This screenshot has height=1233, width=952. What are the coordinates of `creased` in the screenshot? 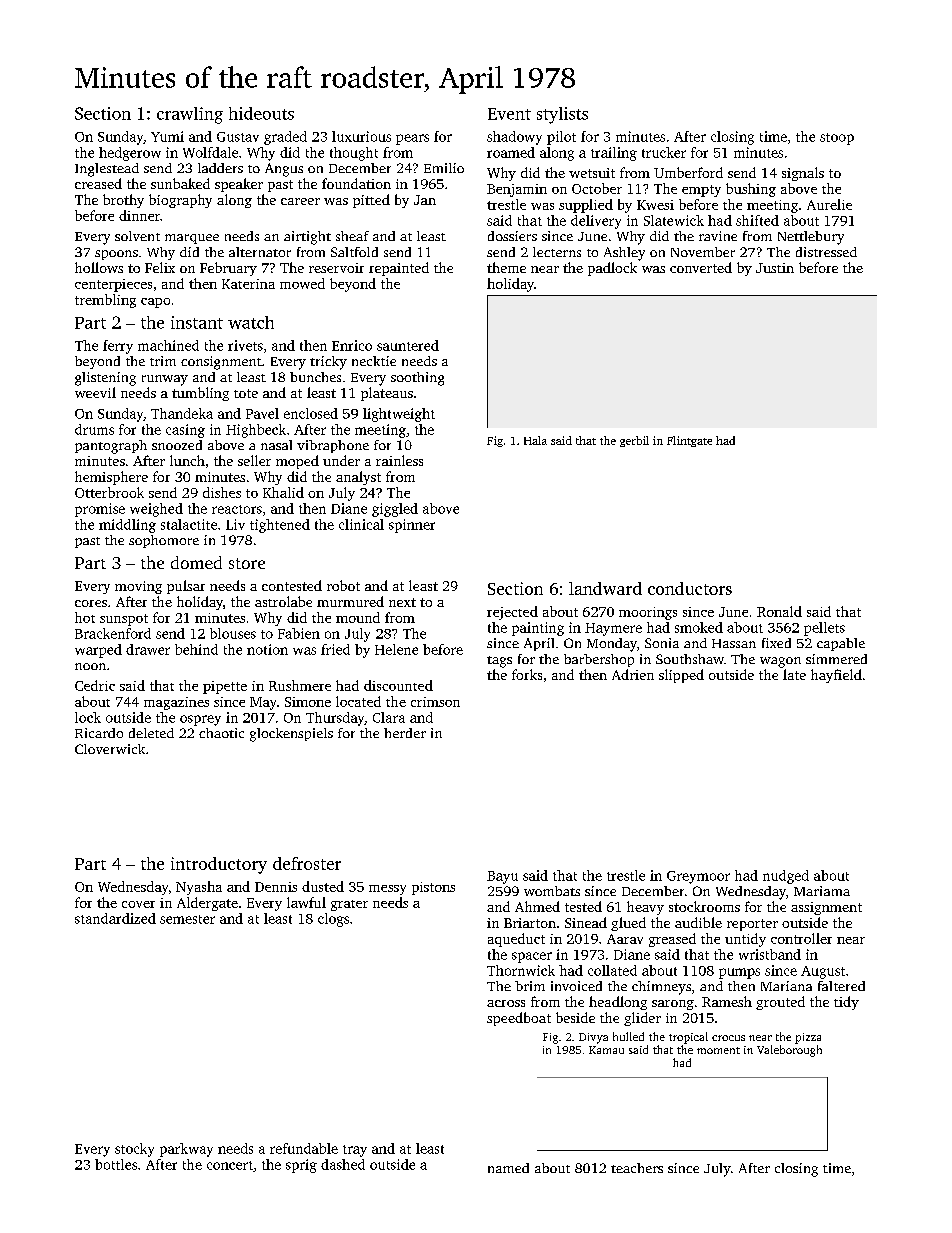 It's located at (98, 183).
